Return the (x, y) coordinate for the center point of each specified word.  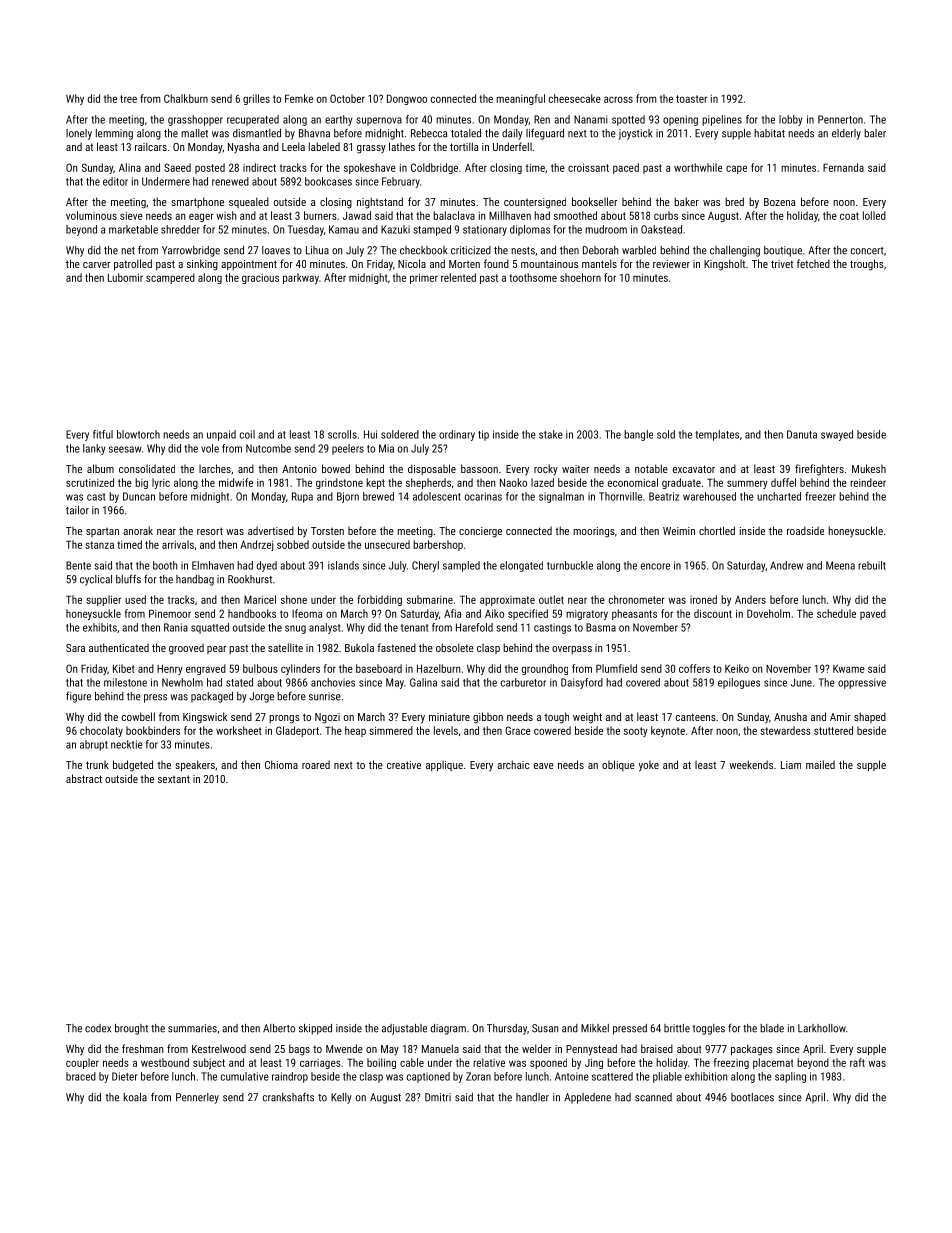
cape (736, 169)
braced (81, 1076)
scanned (653, 1097)
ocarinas (483, 496)
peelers (348, 449)
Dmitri (438, 1097)
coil (247, 434)
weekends (751, 764)
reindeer (868, 482)
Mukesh (869, 468)
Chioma (281, 764)
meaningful (520, 99)
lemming (114, 134)
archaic (513, 764)
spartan (102, 532)
